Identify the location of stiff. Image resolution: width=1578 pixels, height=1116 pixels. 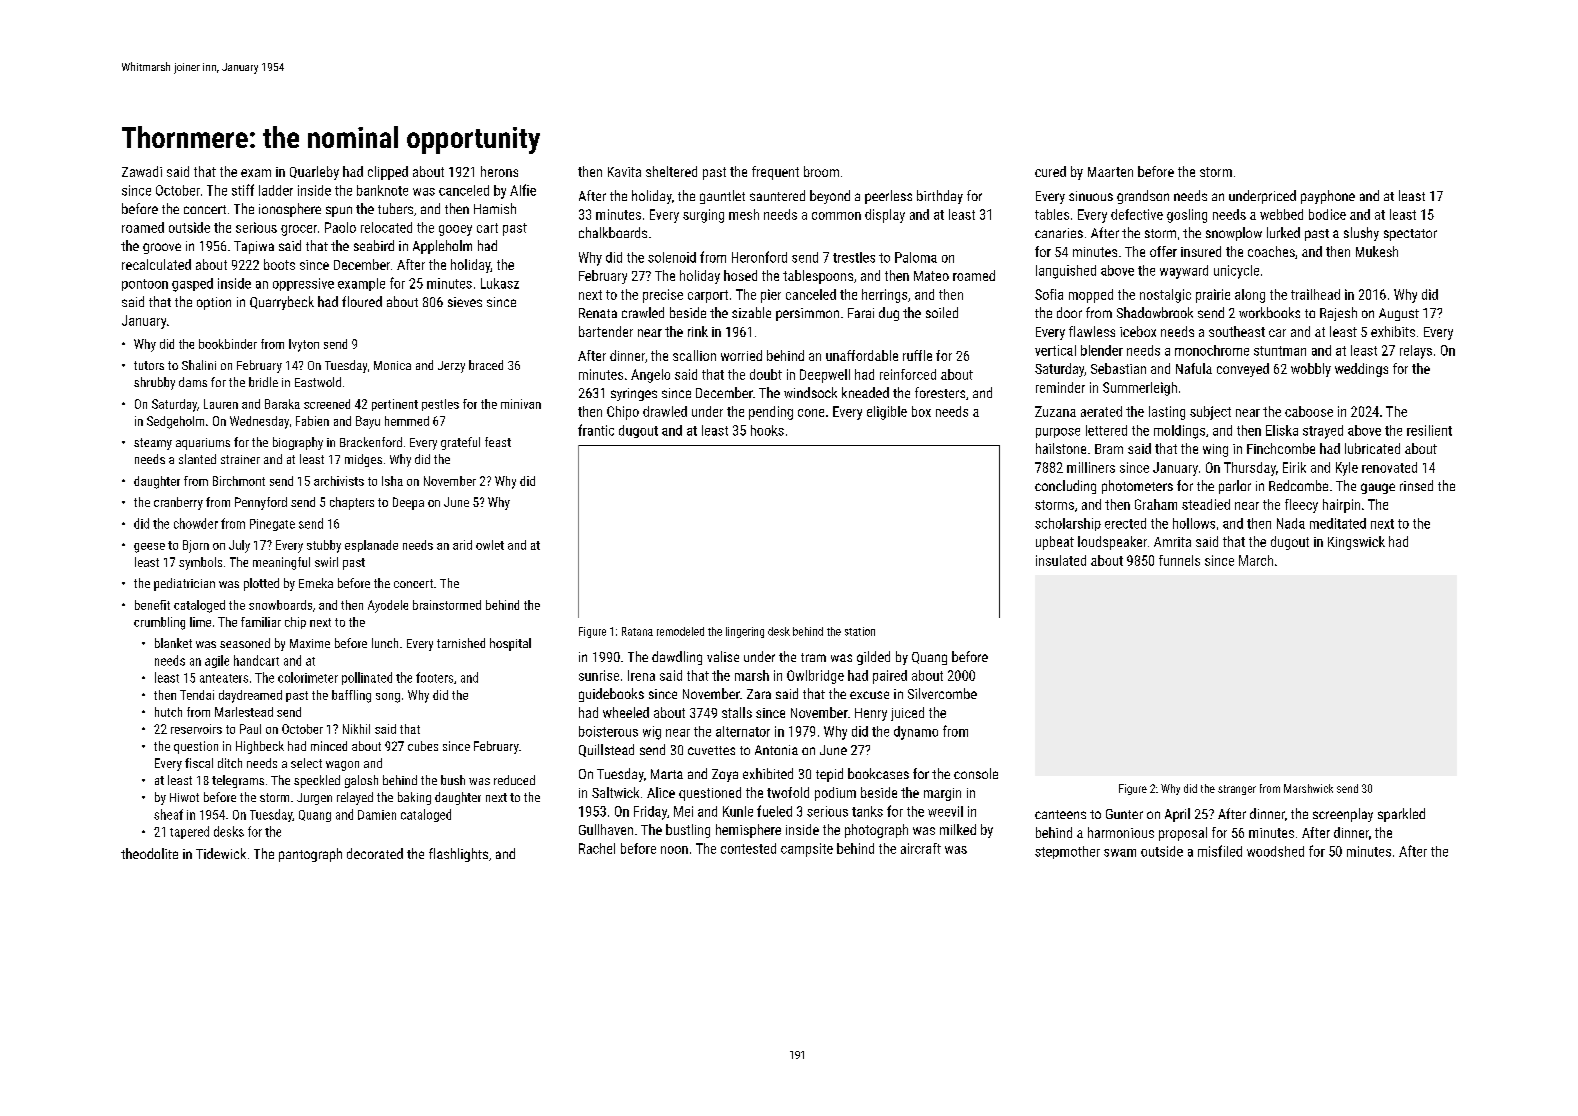
(243, 190).
